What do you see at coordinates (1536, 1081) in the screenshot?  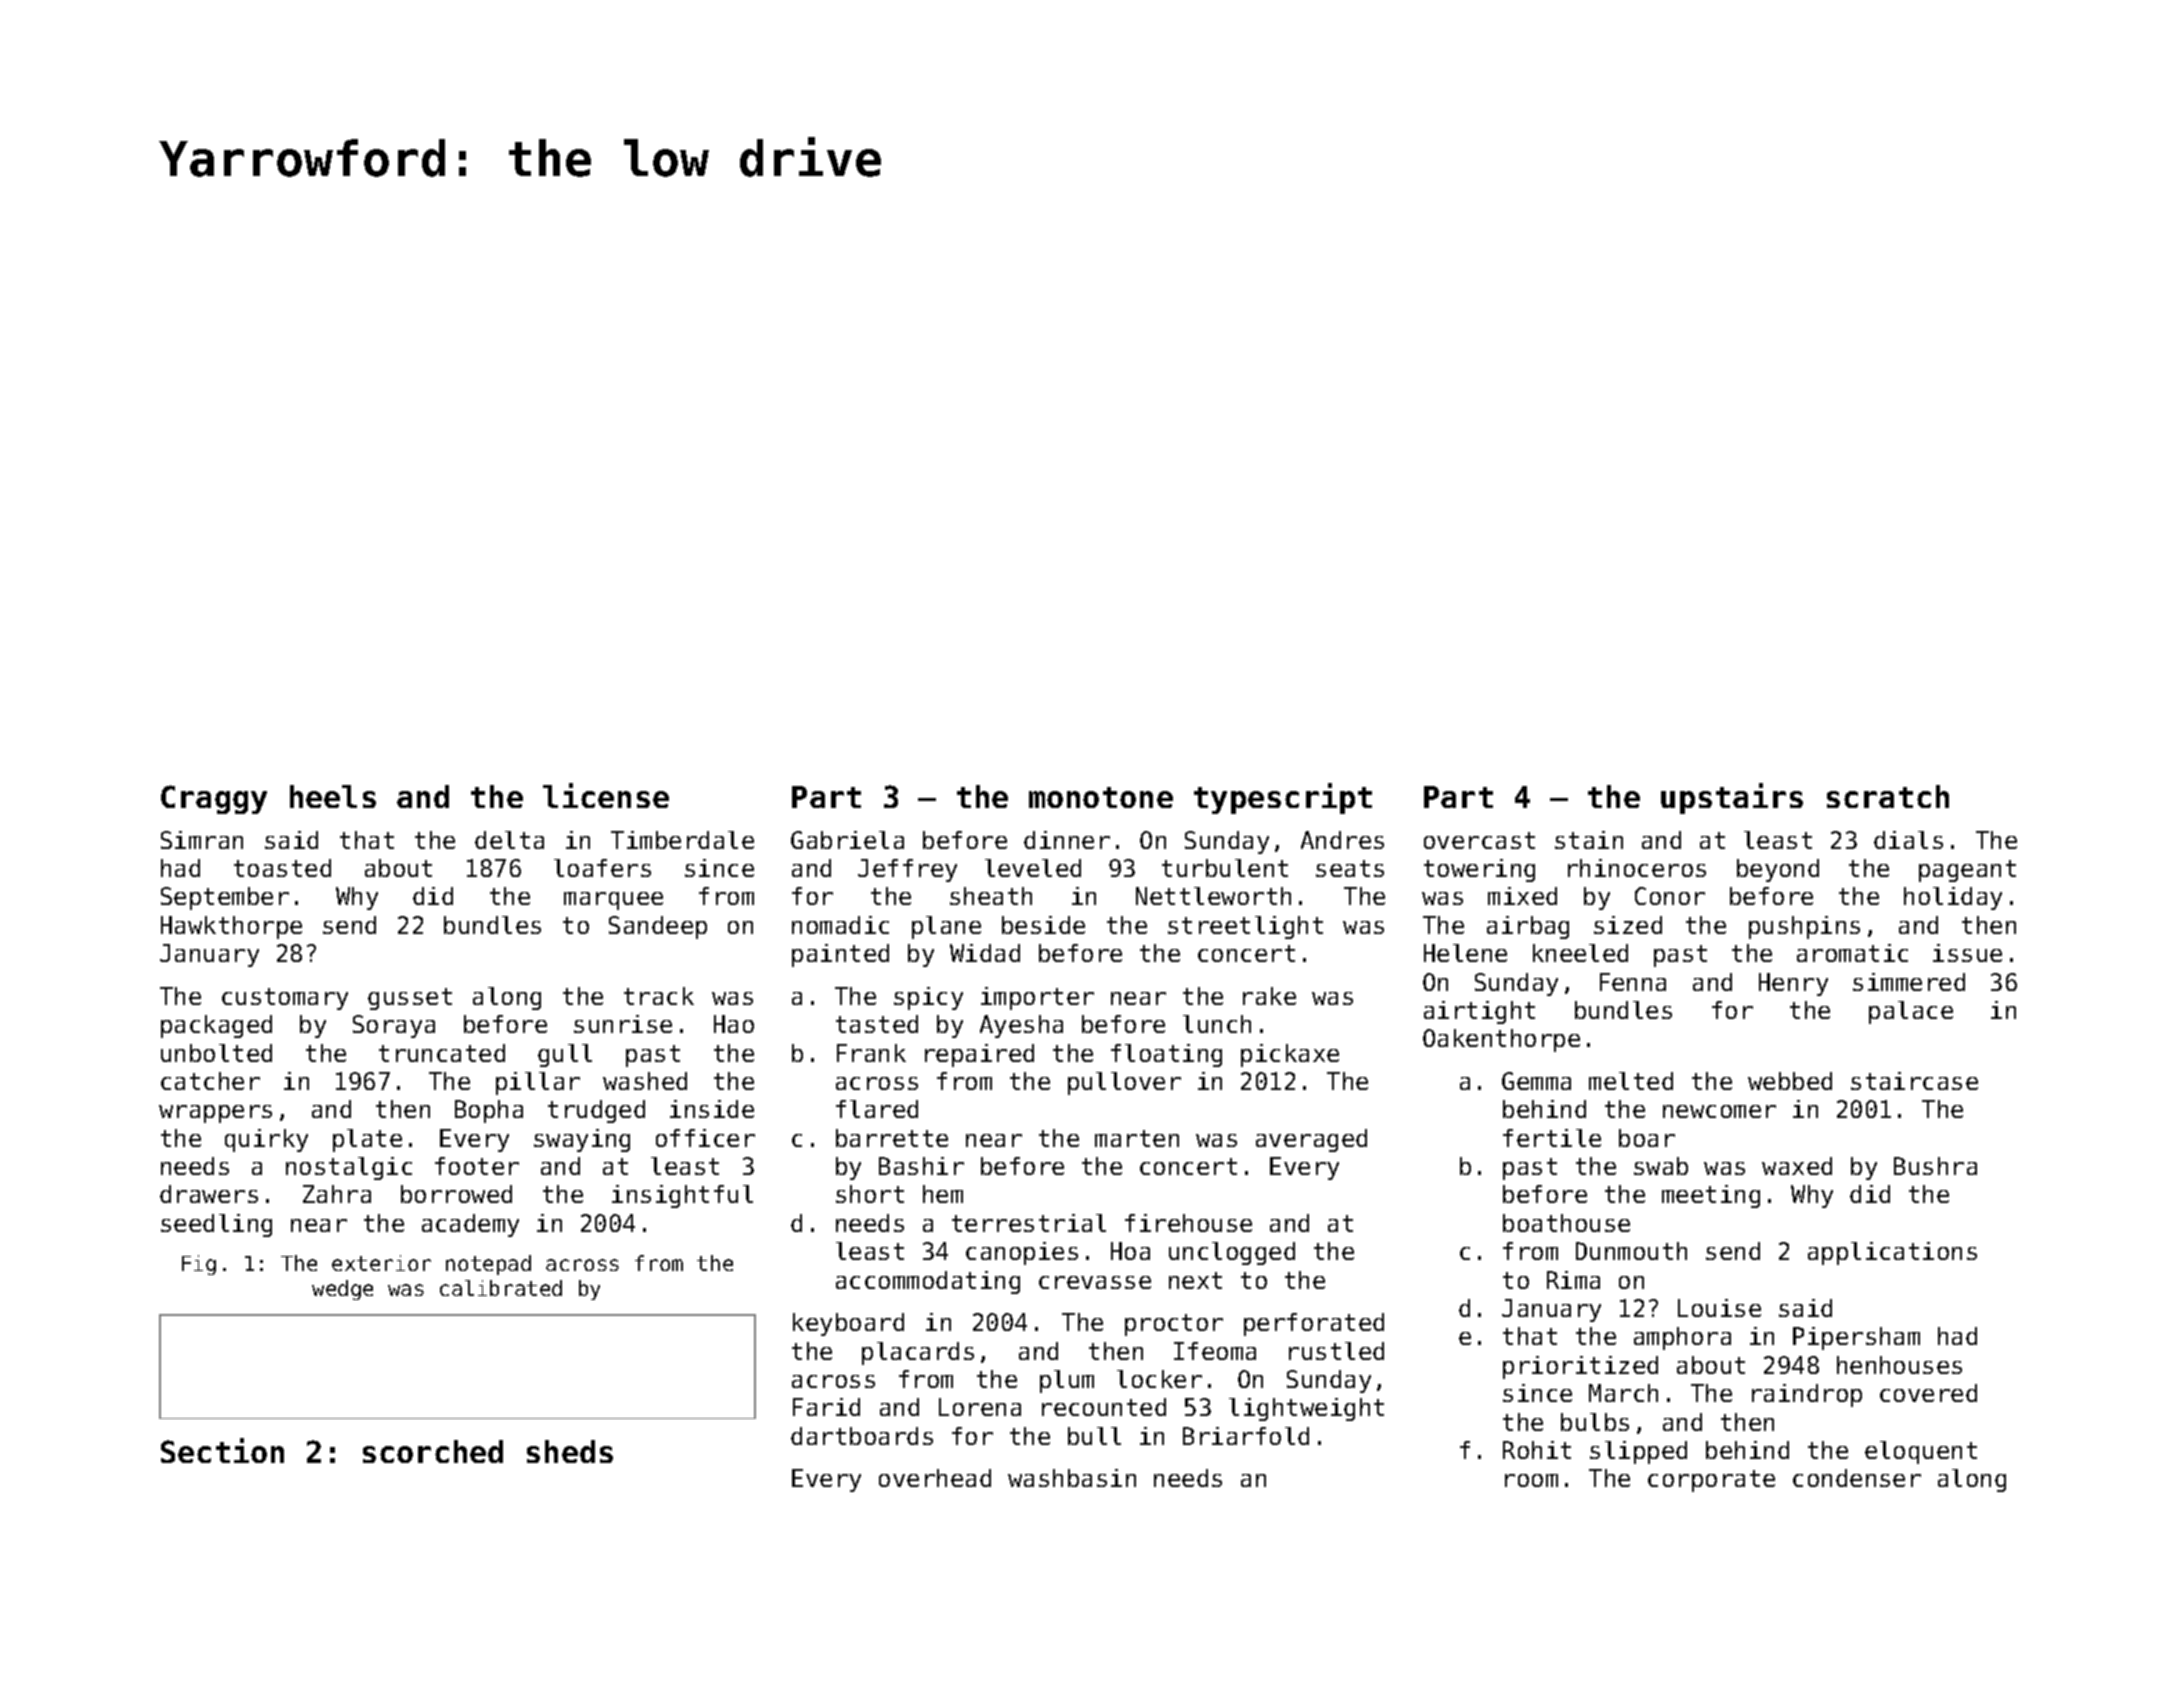 I see `Gemma` at bounding box center [1536, 1081].
